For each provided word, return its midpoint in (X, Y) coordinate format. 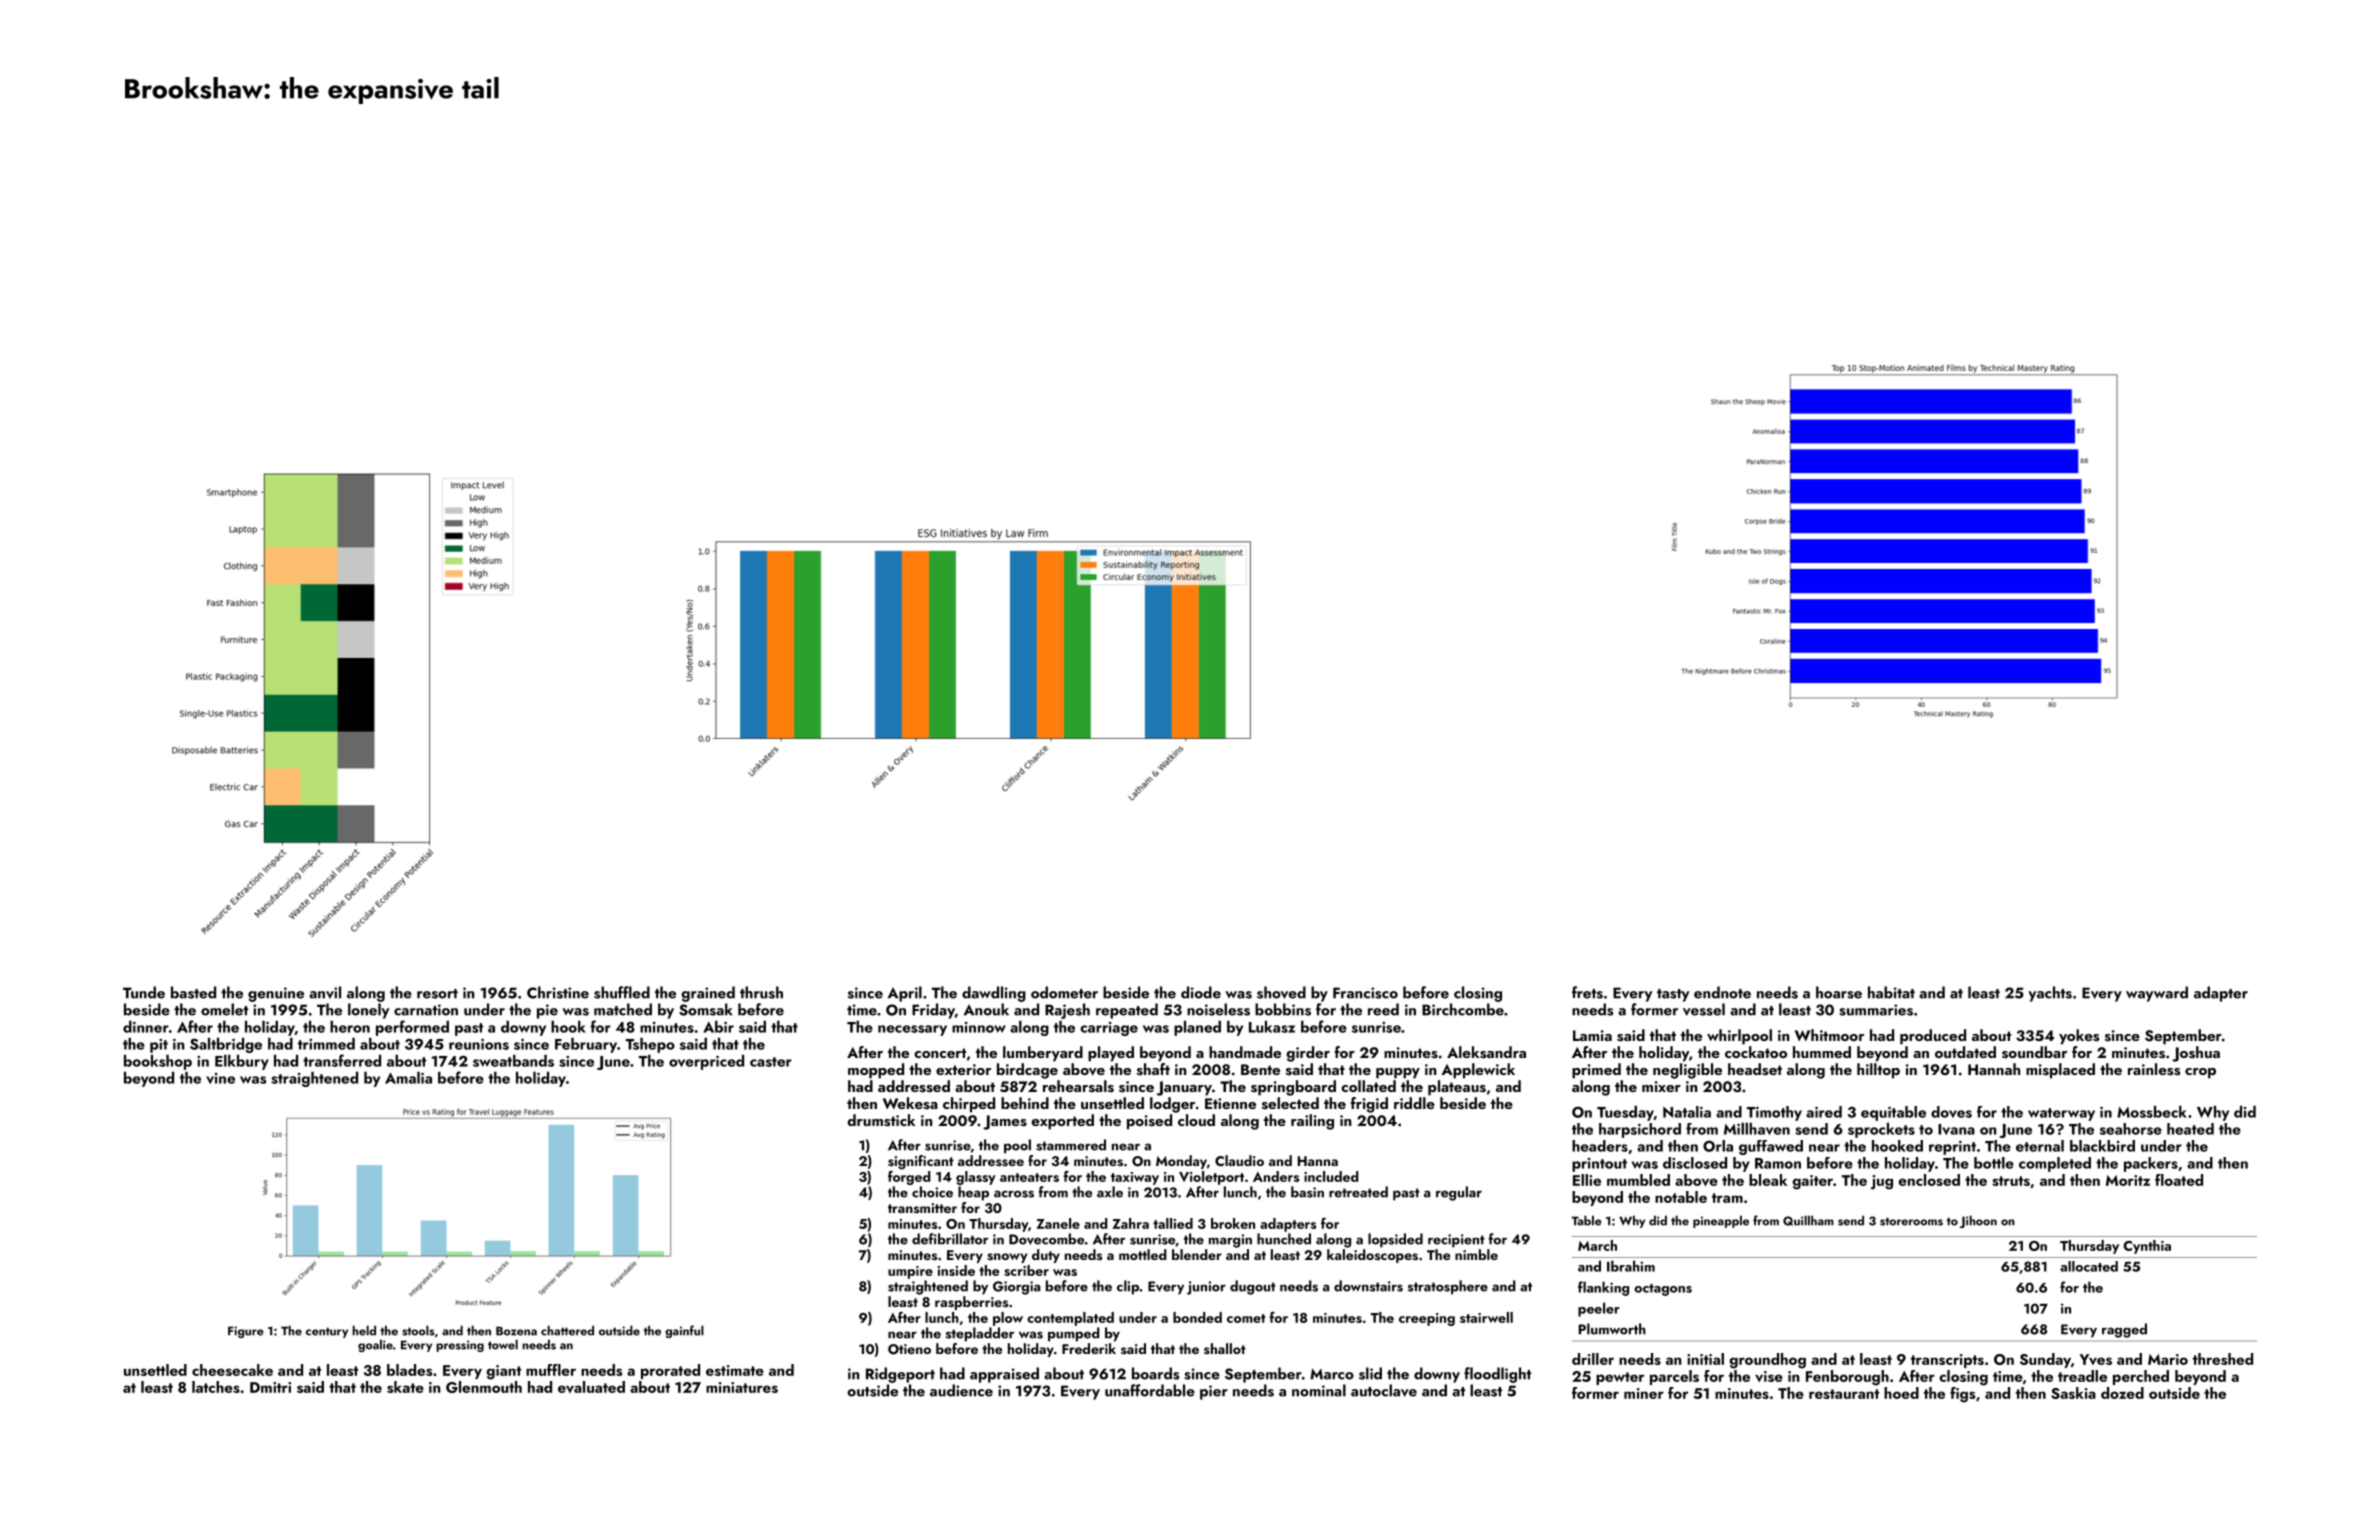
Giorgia (1016, 1288)
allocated (2089, 1266)
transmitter (922, 1208)
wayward (2157, 994)
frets (1587, 992)
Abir (718, 1026)
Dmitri (270, 1387)
